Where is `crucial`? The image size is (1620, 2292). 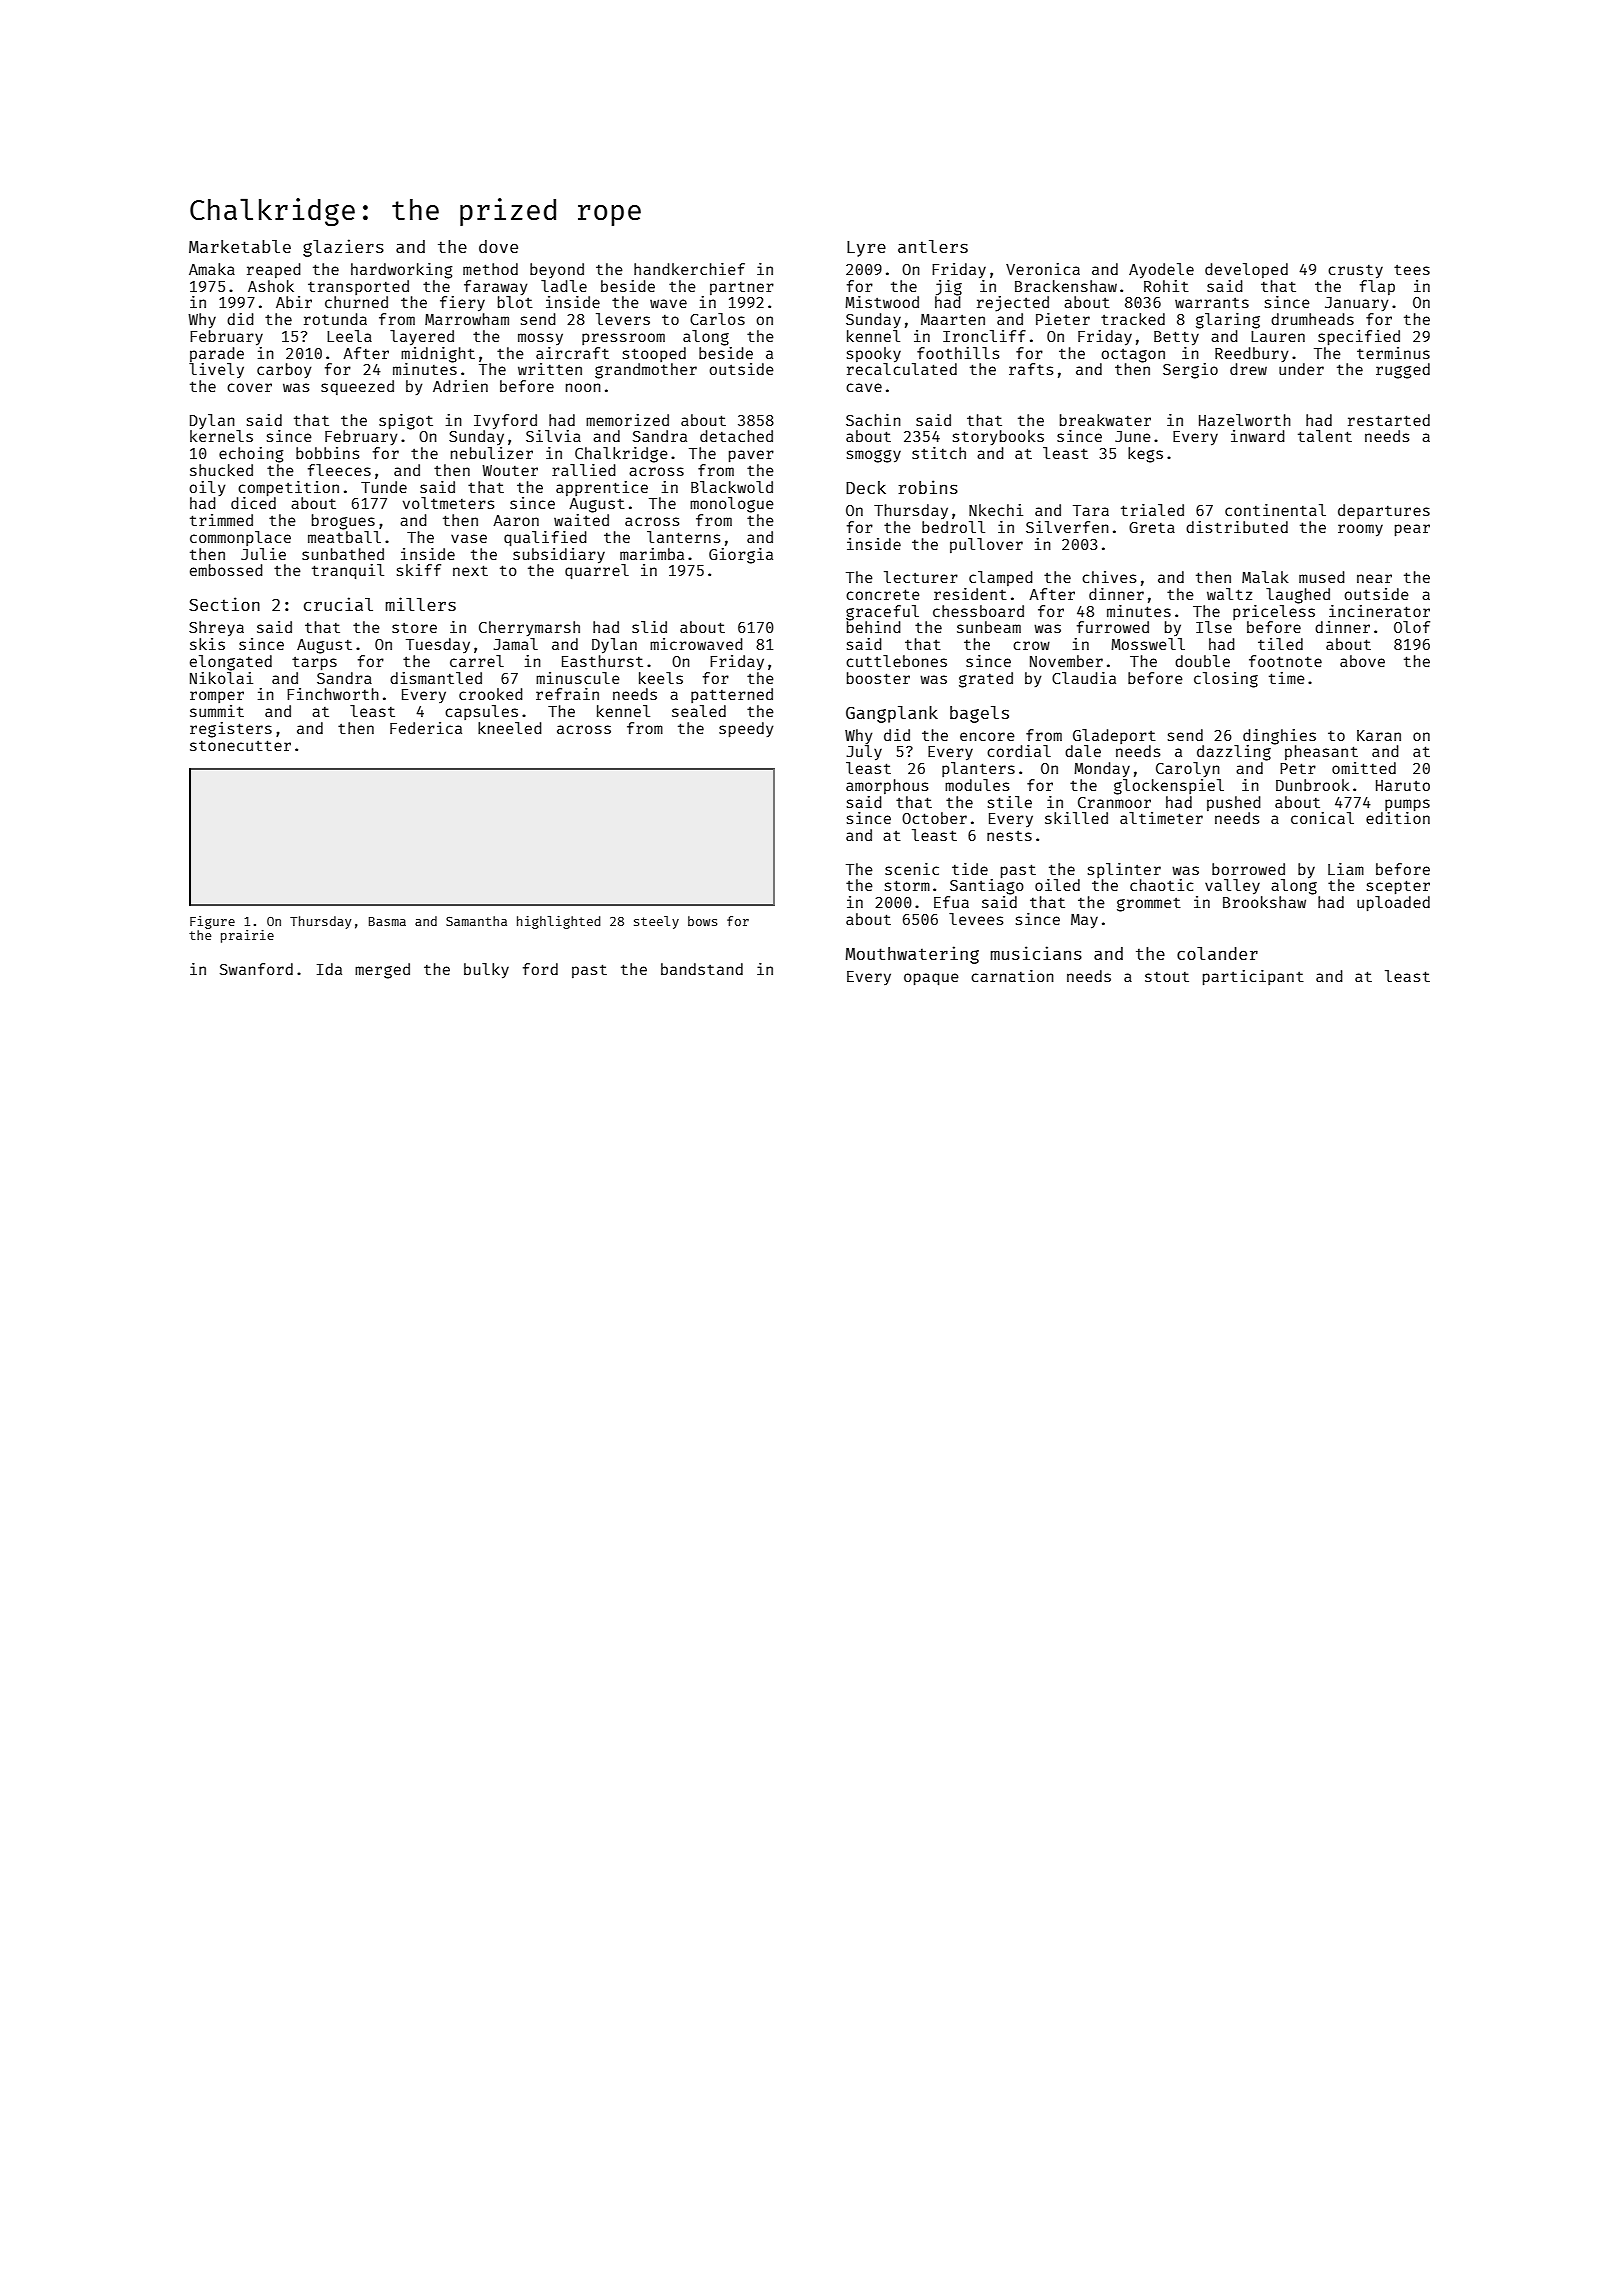 crucial is located at coordinates (338, 604).
